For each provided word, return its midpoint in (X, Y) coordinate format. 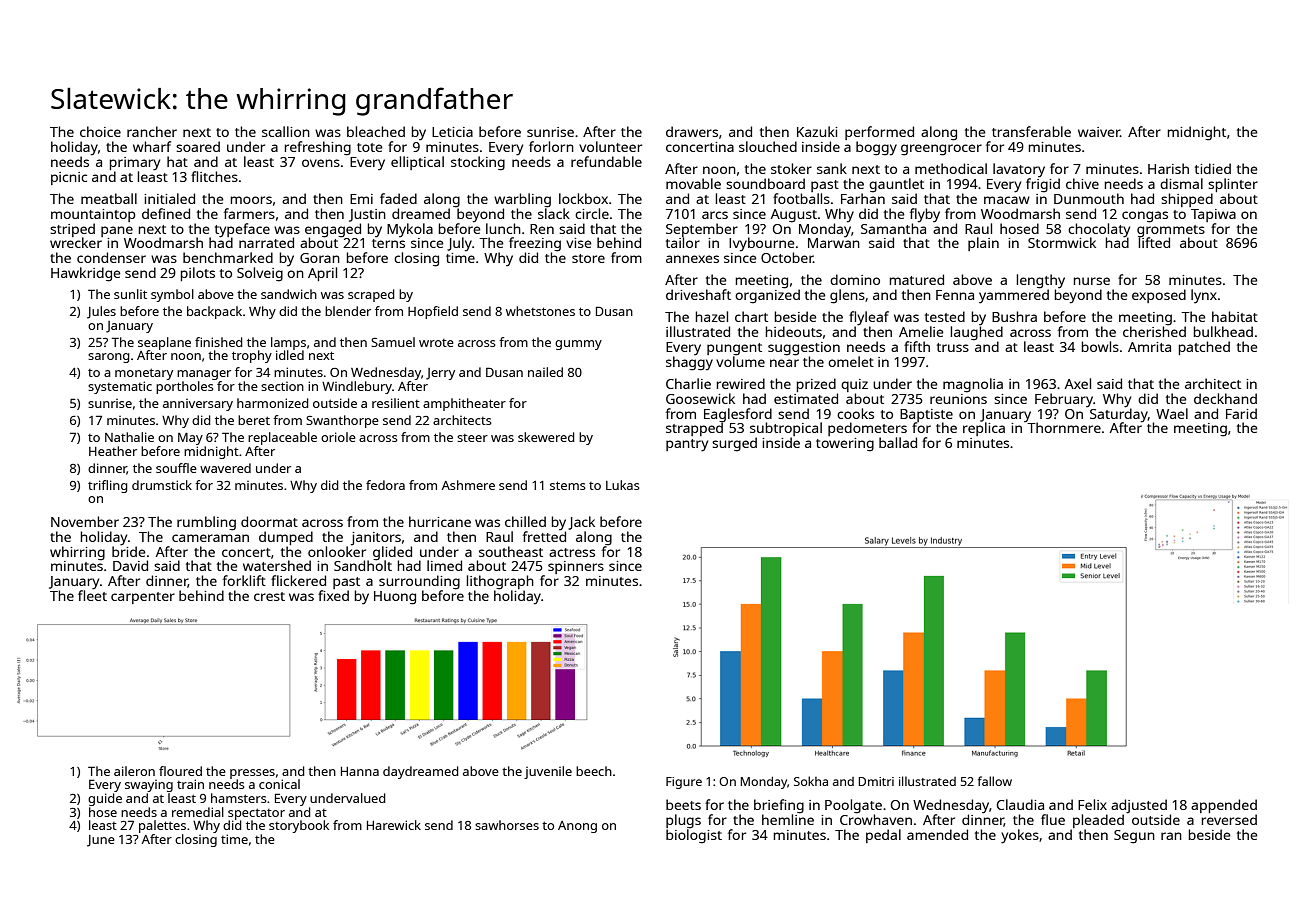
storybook (299, 826)
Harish (1168, 168)
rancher (152, 131)
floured (180, 771)
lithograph (500, 582)
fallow (995, 781)
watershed (277, 565)
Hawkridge (86, 274)
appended (1224, 806)
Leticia (452, 132)
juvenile (548, 772)
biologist (694, 836)
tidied (1213, 168)
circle (592, 213)
